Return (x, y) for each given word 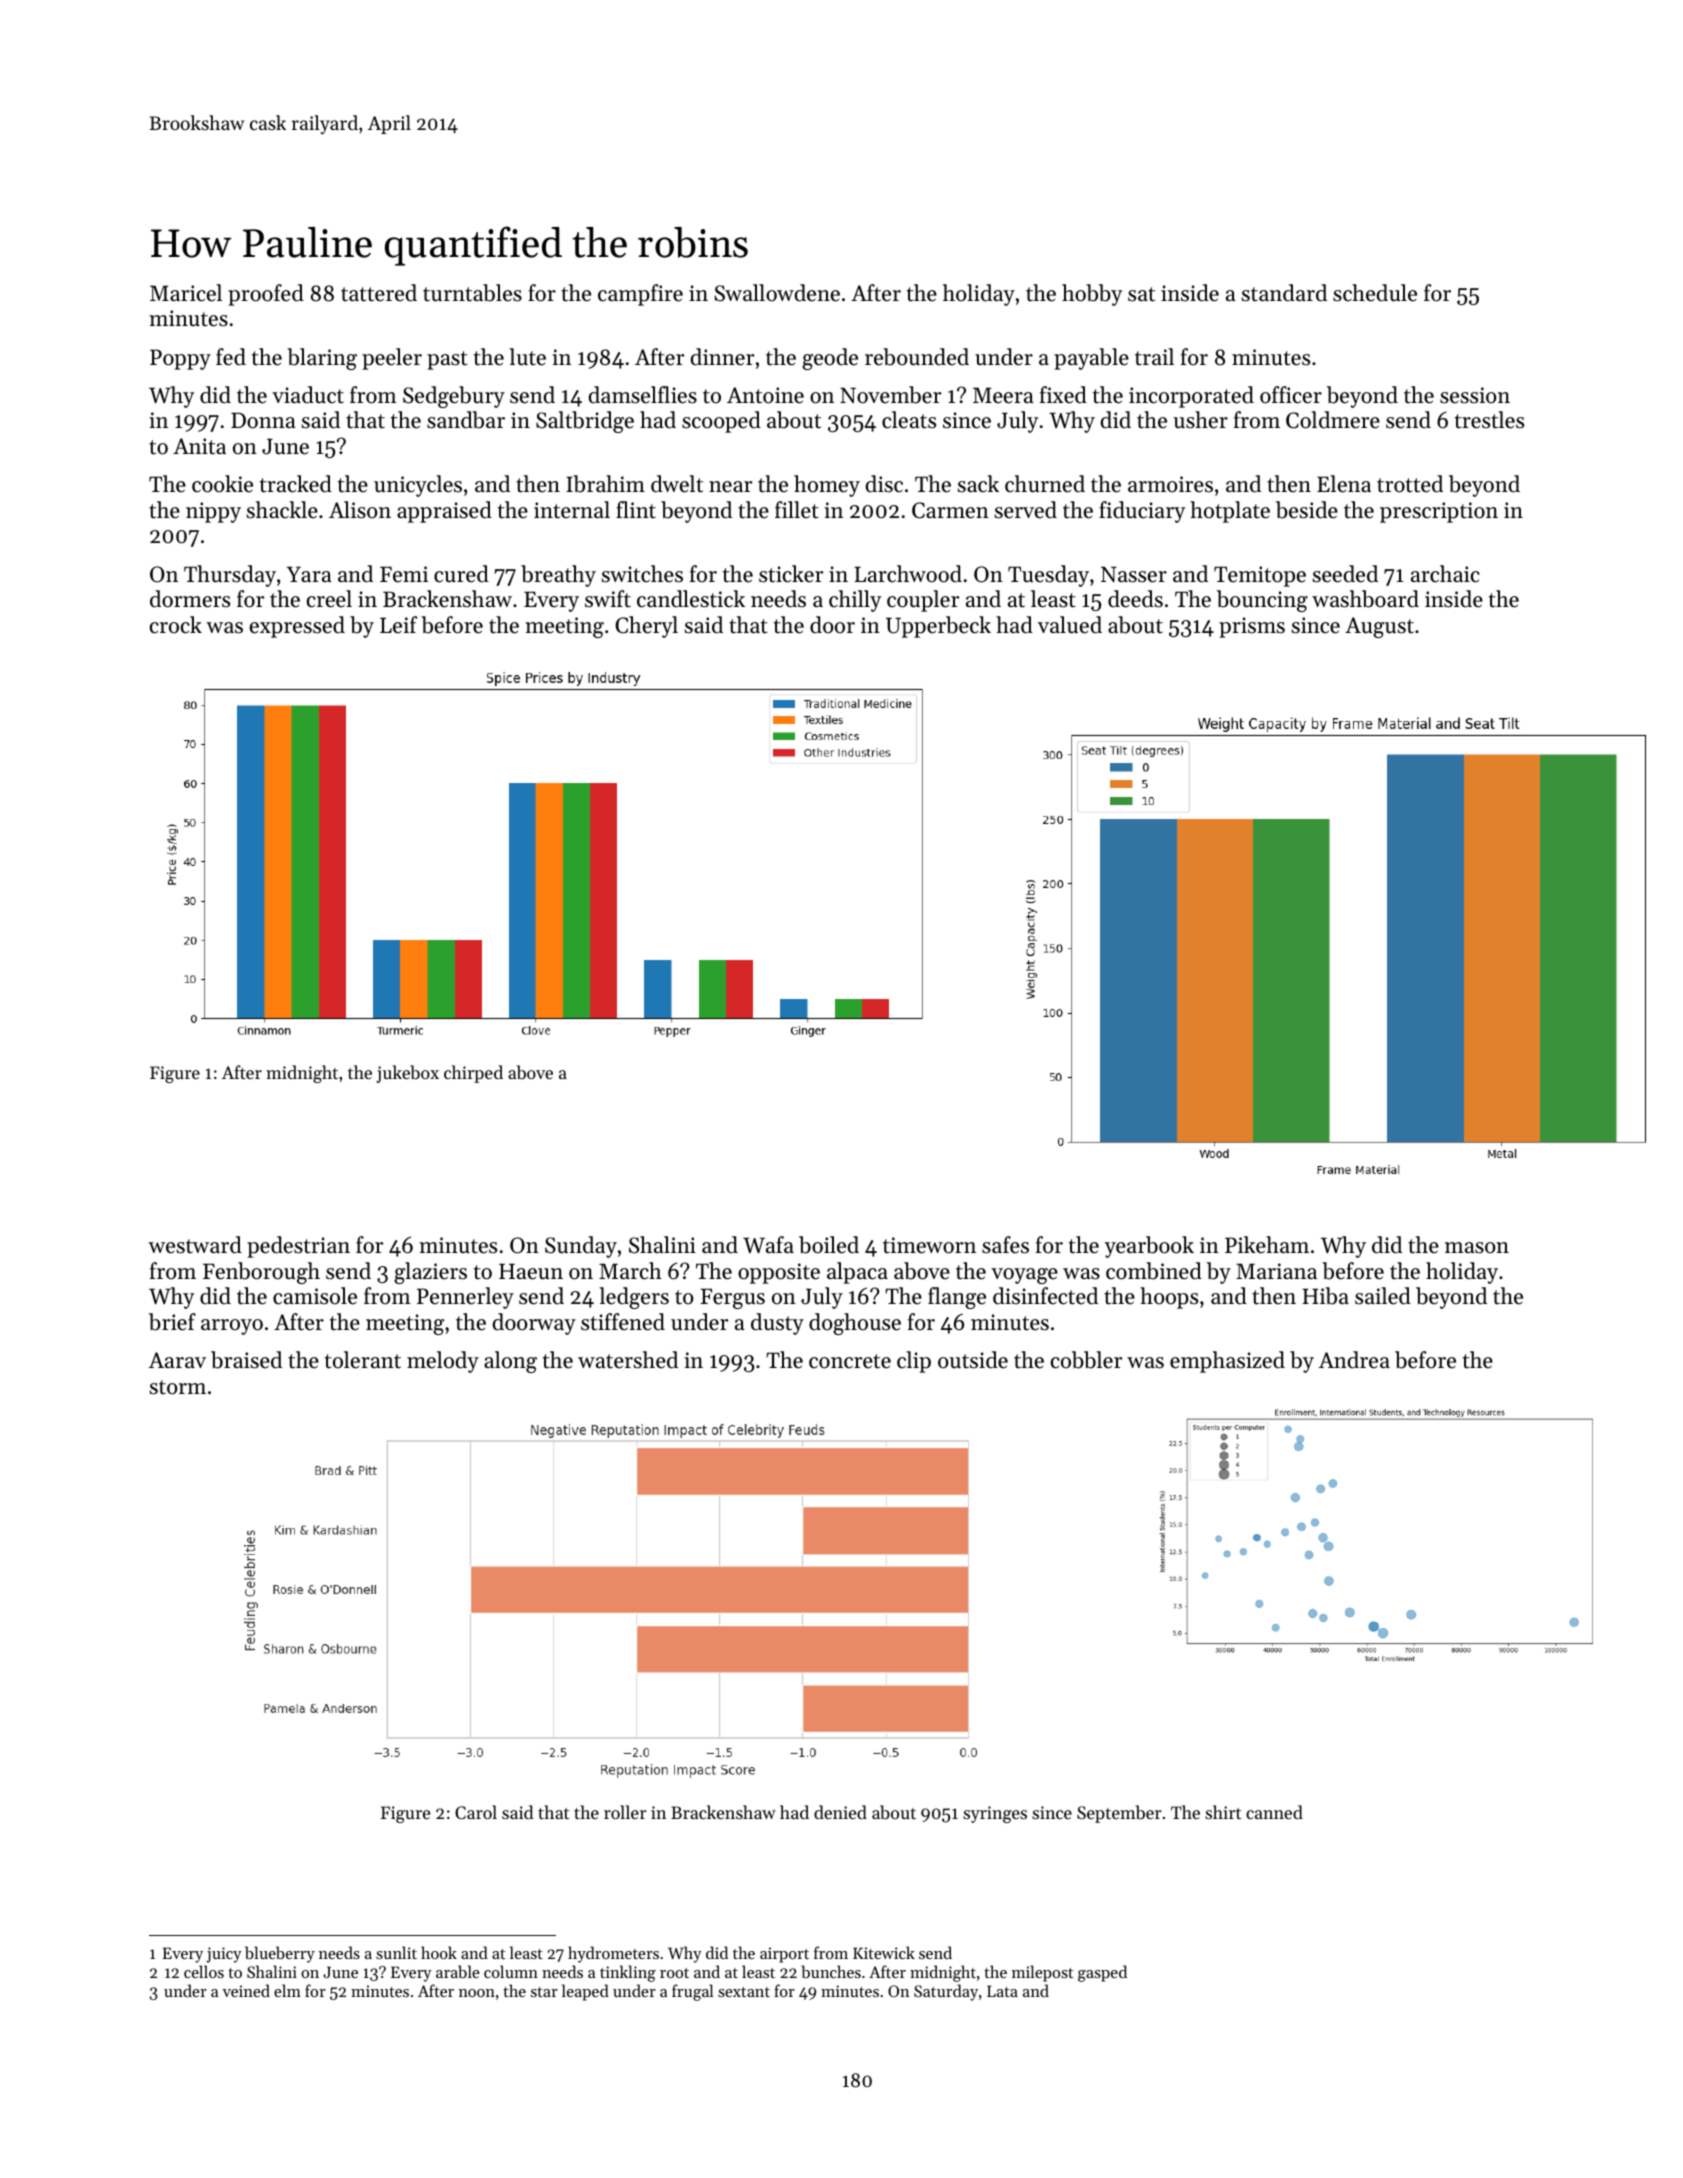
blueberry (280, 1954)
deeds (1135, 599)
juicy (224, 1955)
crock (176, 625)
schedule (1375, 293)
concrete (850, 1361)
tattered (379, 293)
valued (1070, 625)
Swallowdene (777, 293)
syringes (995, 1814)
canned (1274, 1812)
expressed (297, 627)
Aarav (177, 1360)
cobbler (1086, 1360)
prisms (1252, 627)
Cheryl (646, 627)
